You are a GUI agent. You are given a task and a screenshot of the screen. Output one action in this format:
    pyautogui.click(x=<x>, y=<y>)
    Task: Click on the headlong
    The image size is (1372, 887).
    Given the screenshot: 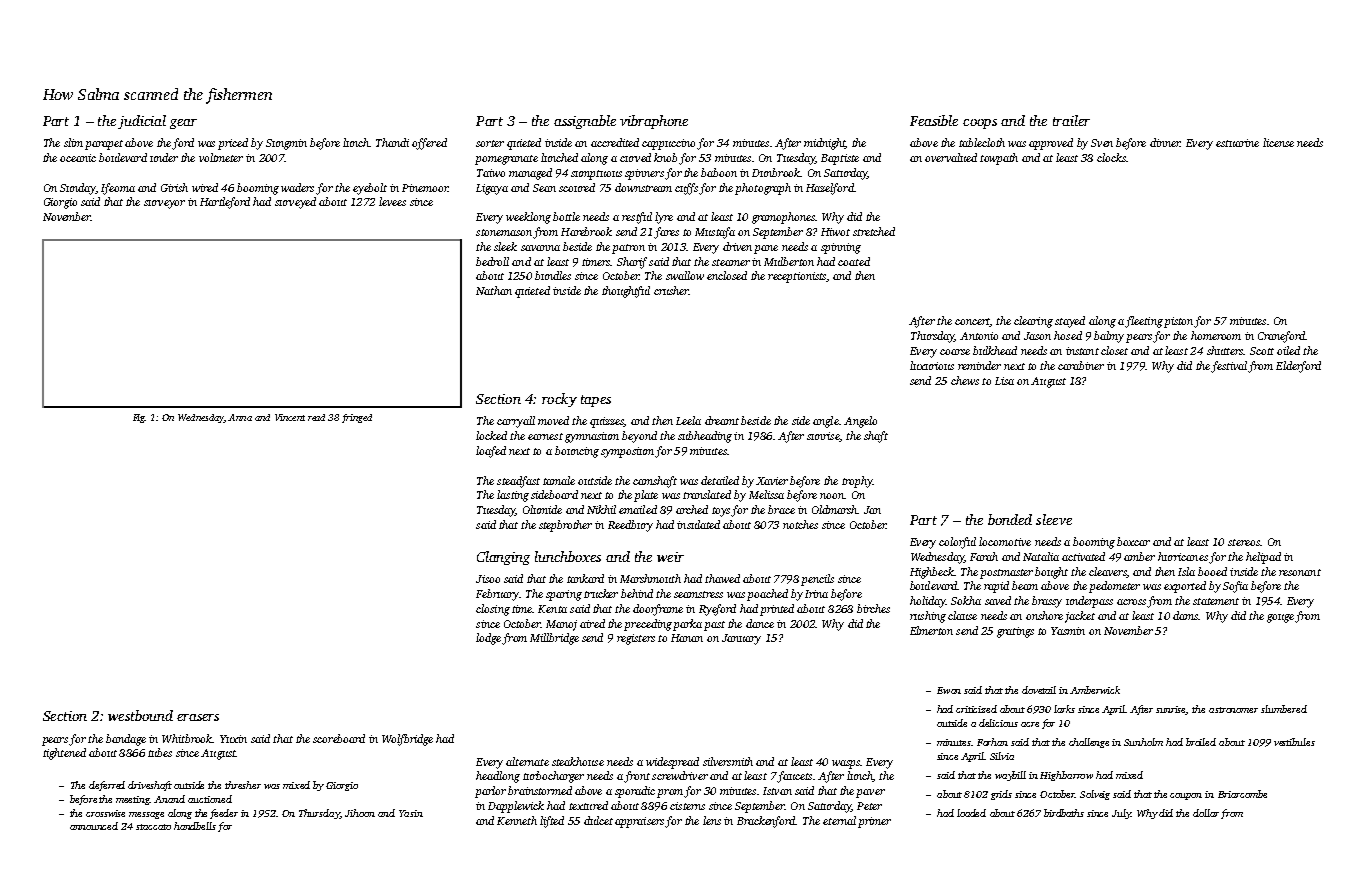 What is the action you would take?
    pyautogui.click(x=498, y=777)
